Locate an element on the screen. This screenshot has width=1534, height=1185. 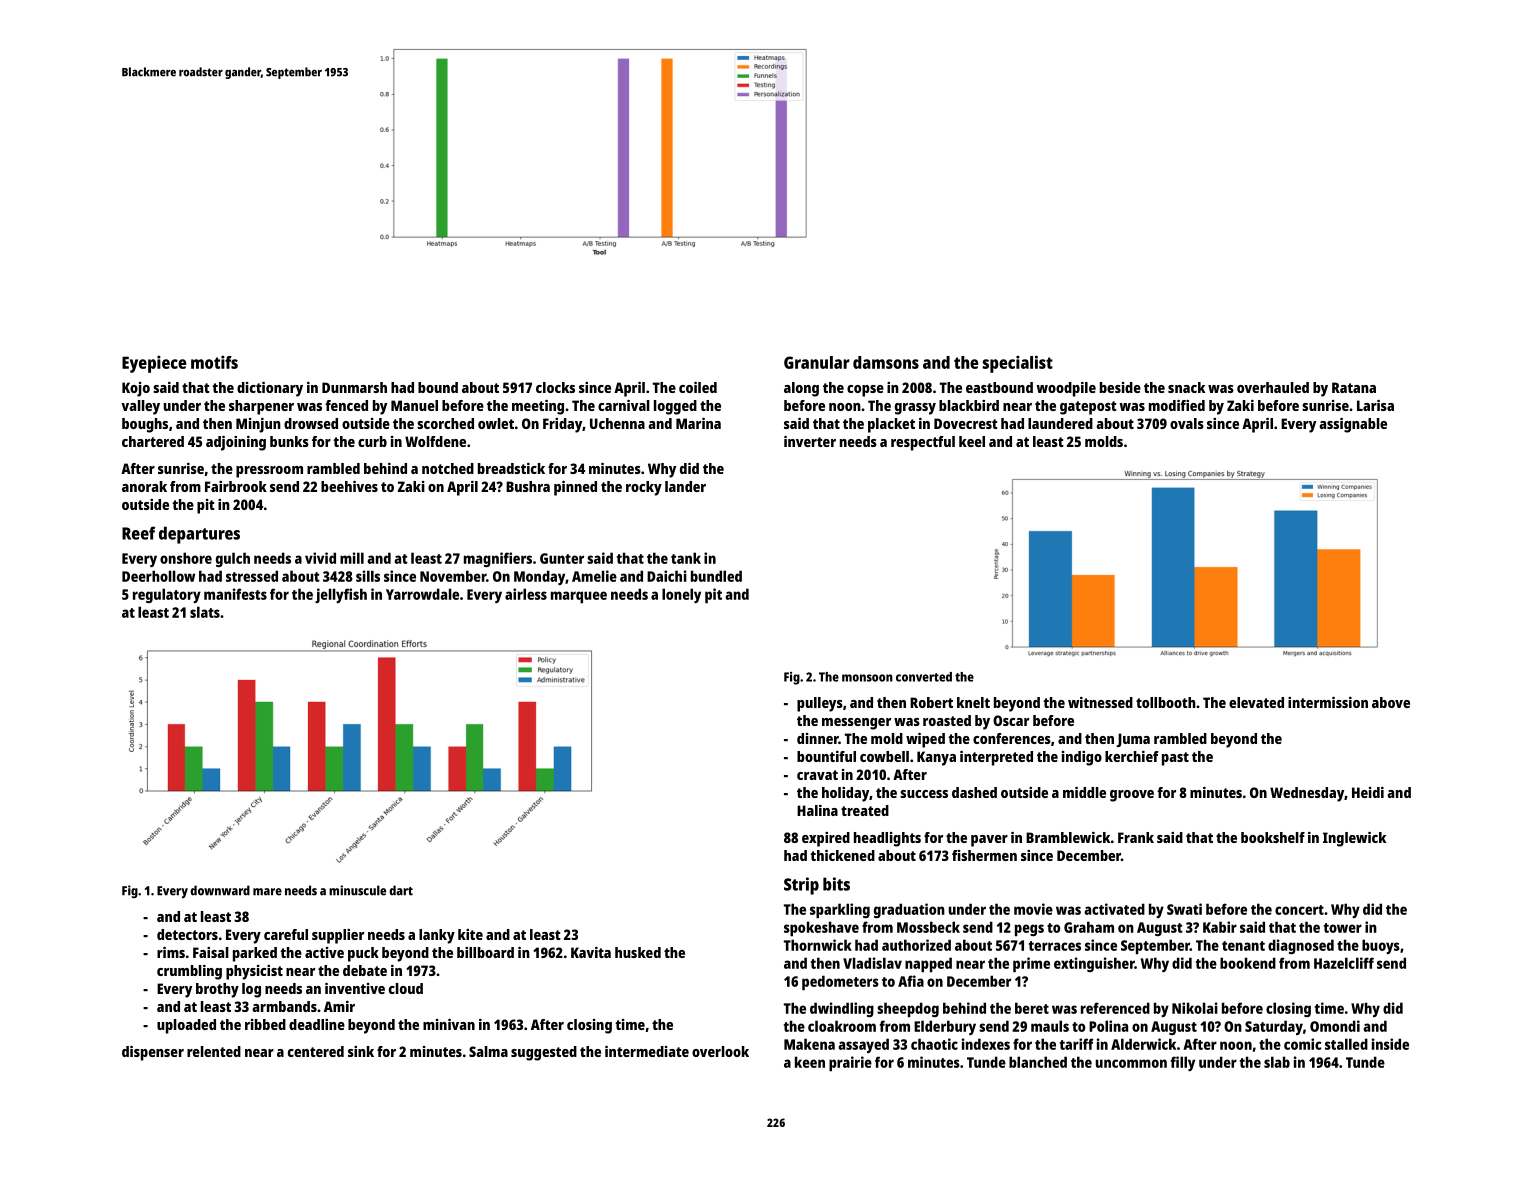
crumbling is located at coordinates (189, 972).
